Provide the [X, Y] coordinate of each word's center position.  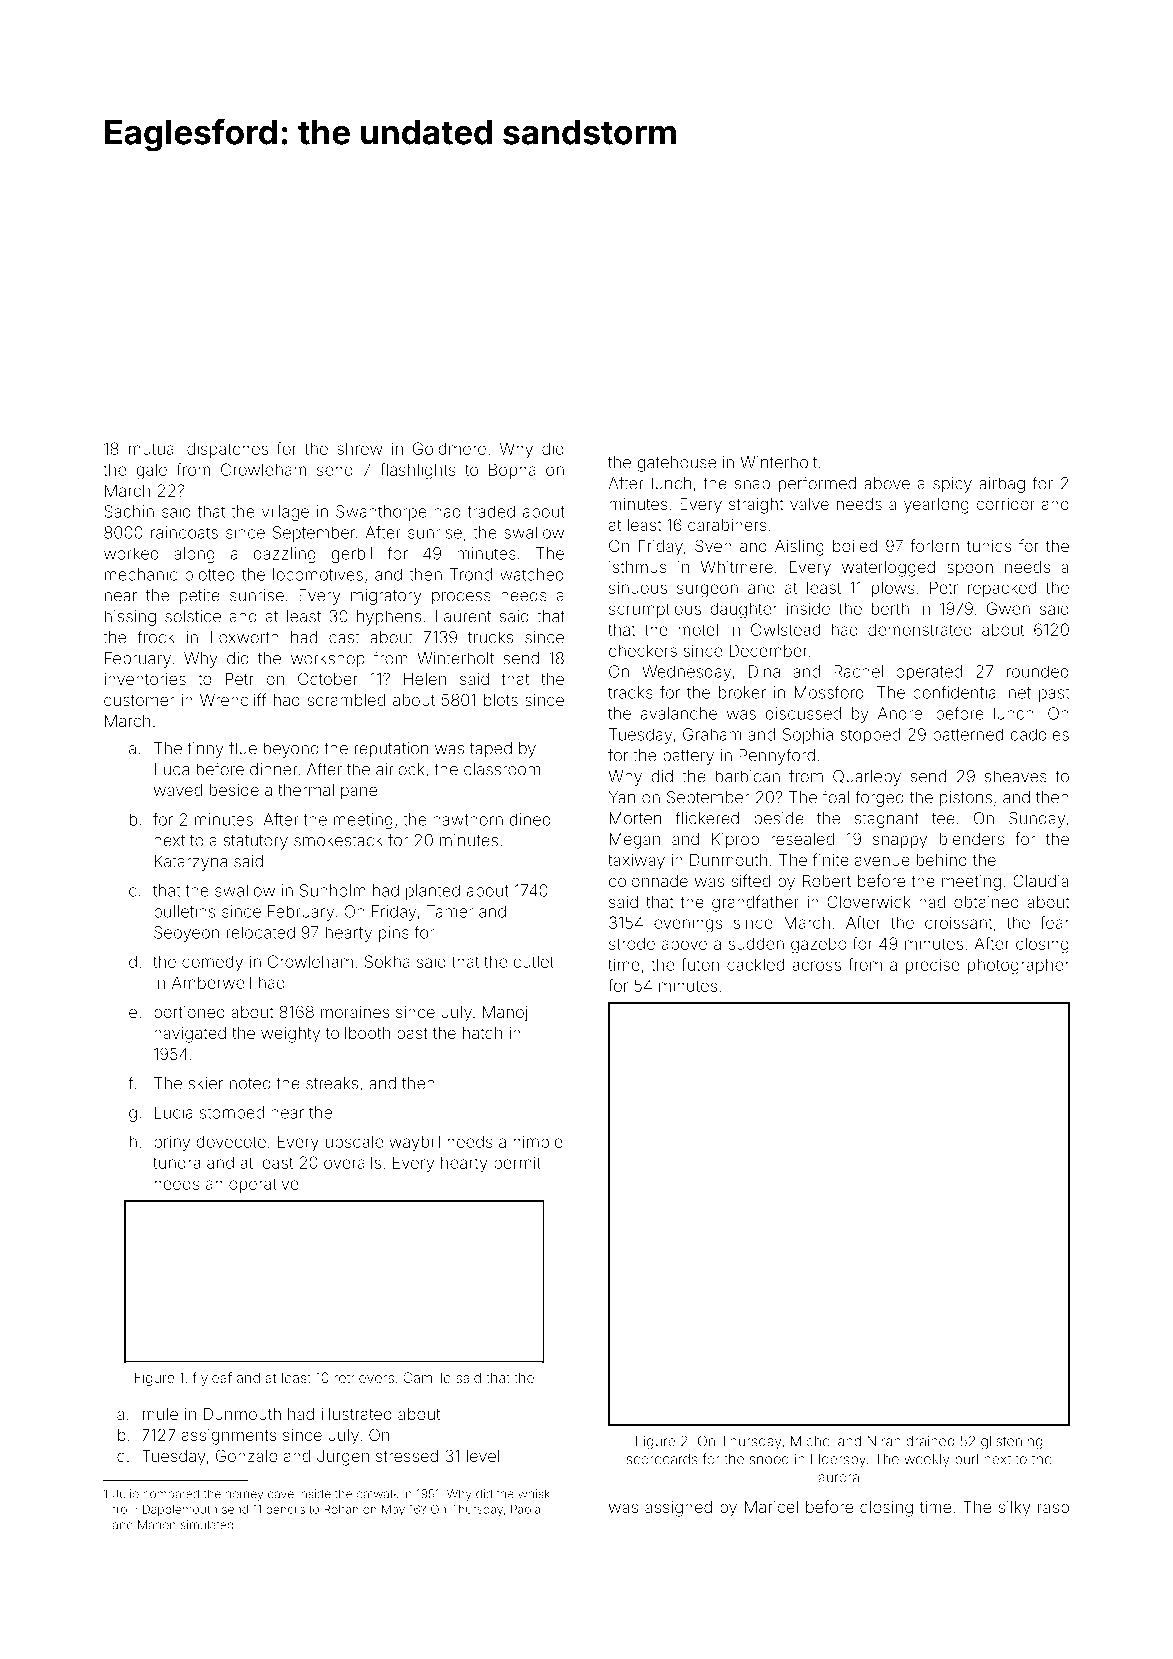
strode [632, 943]
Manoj [505, 1014]
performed [817, 484]
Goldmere [449, 448]
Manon [157, 1525]
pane [359, 793]
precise [933, 966]
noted [250, 1083]
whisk [534, 1494]
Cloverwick [869, 901]
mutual [153, 449]
